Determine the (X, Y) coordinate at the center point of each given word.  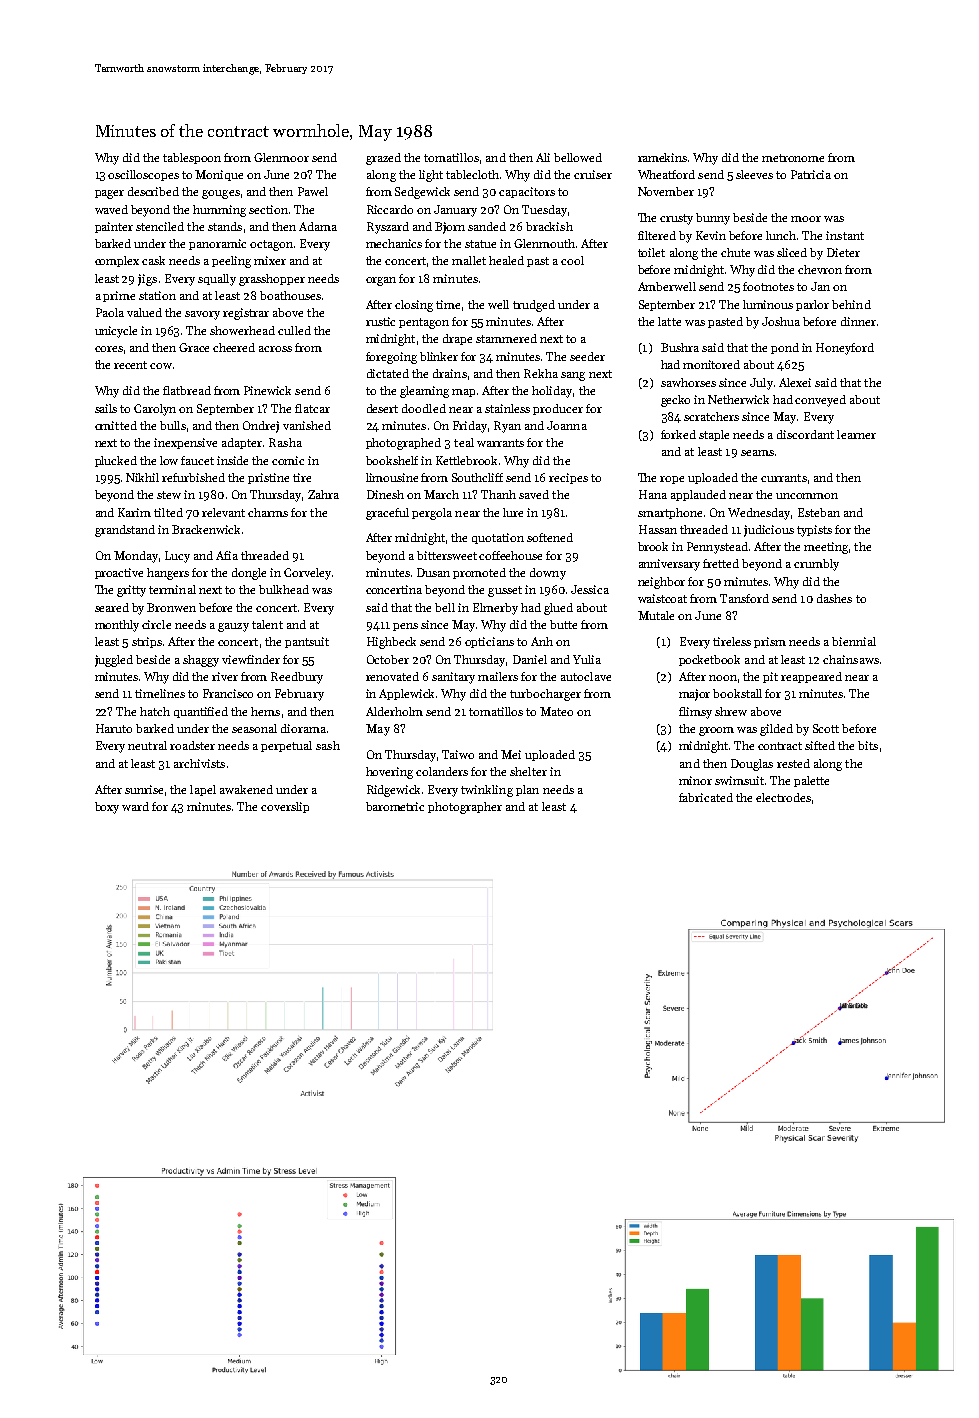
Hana (653, 494)
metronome (793, 158)
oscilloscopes (143, 175)
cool (572, 260)
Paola (110, 312)
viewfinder (251, 659)
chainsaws (851, 659)
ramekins (662, 157)
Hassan (658, 529)
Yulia (587, 659)
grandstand (125, 531)
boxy (107, 808)
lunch (781, 235)
